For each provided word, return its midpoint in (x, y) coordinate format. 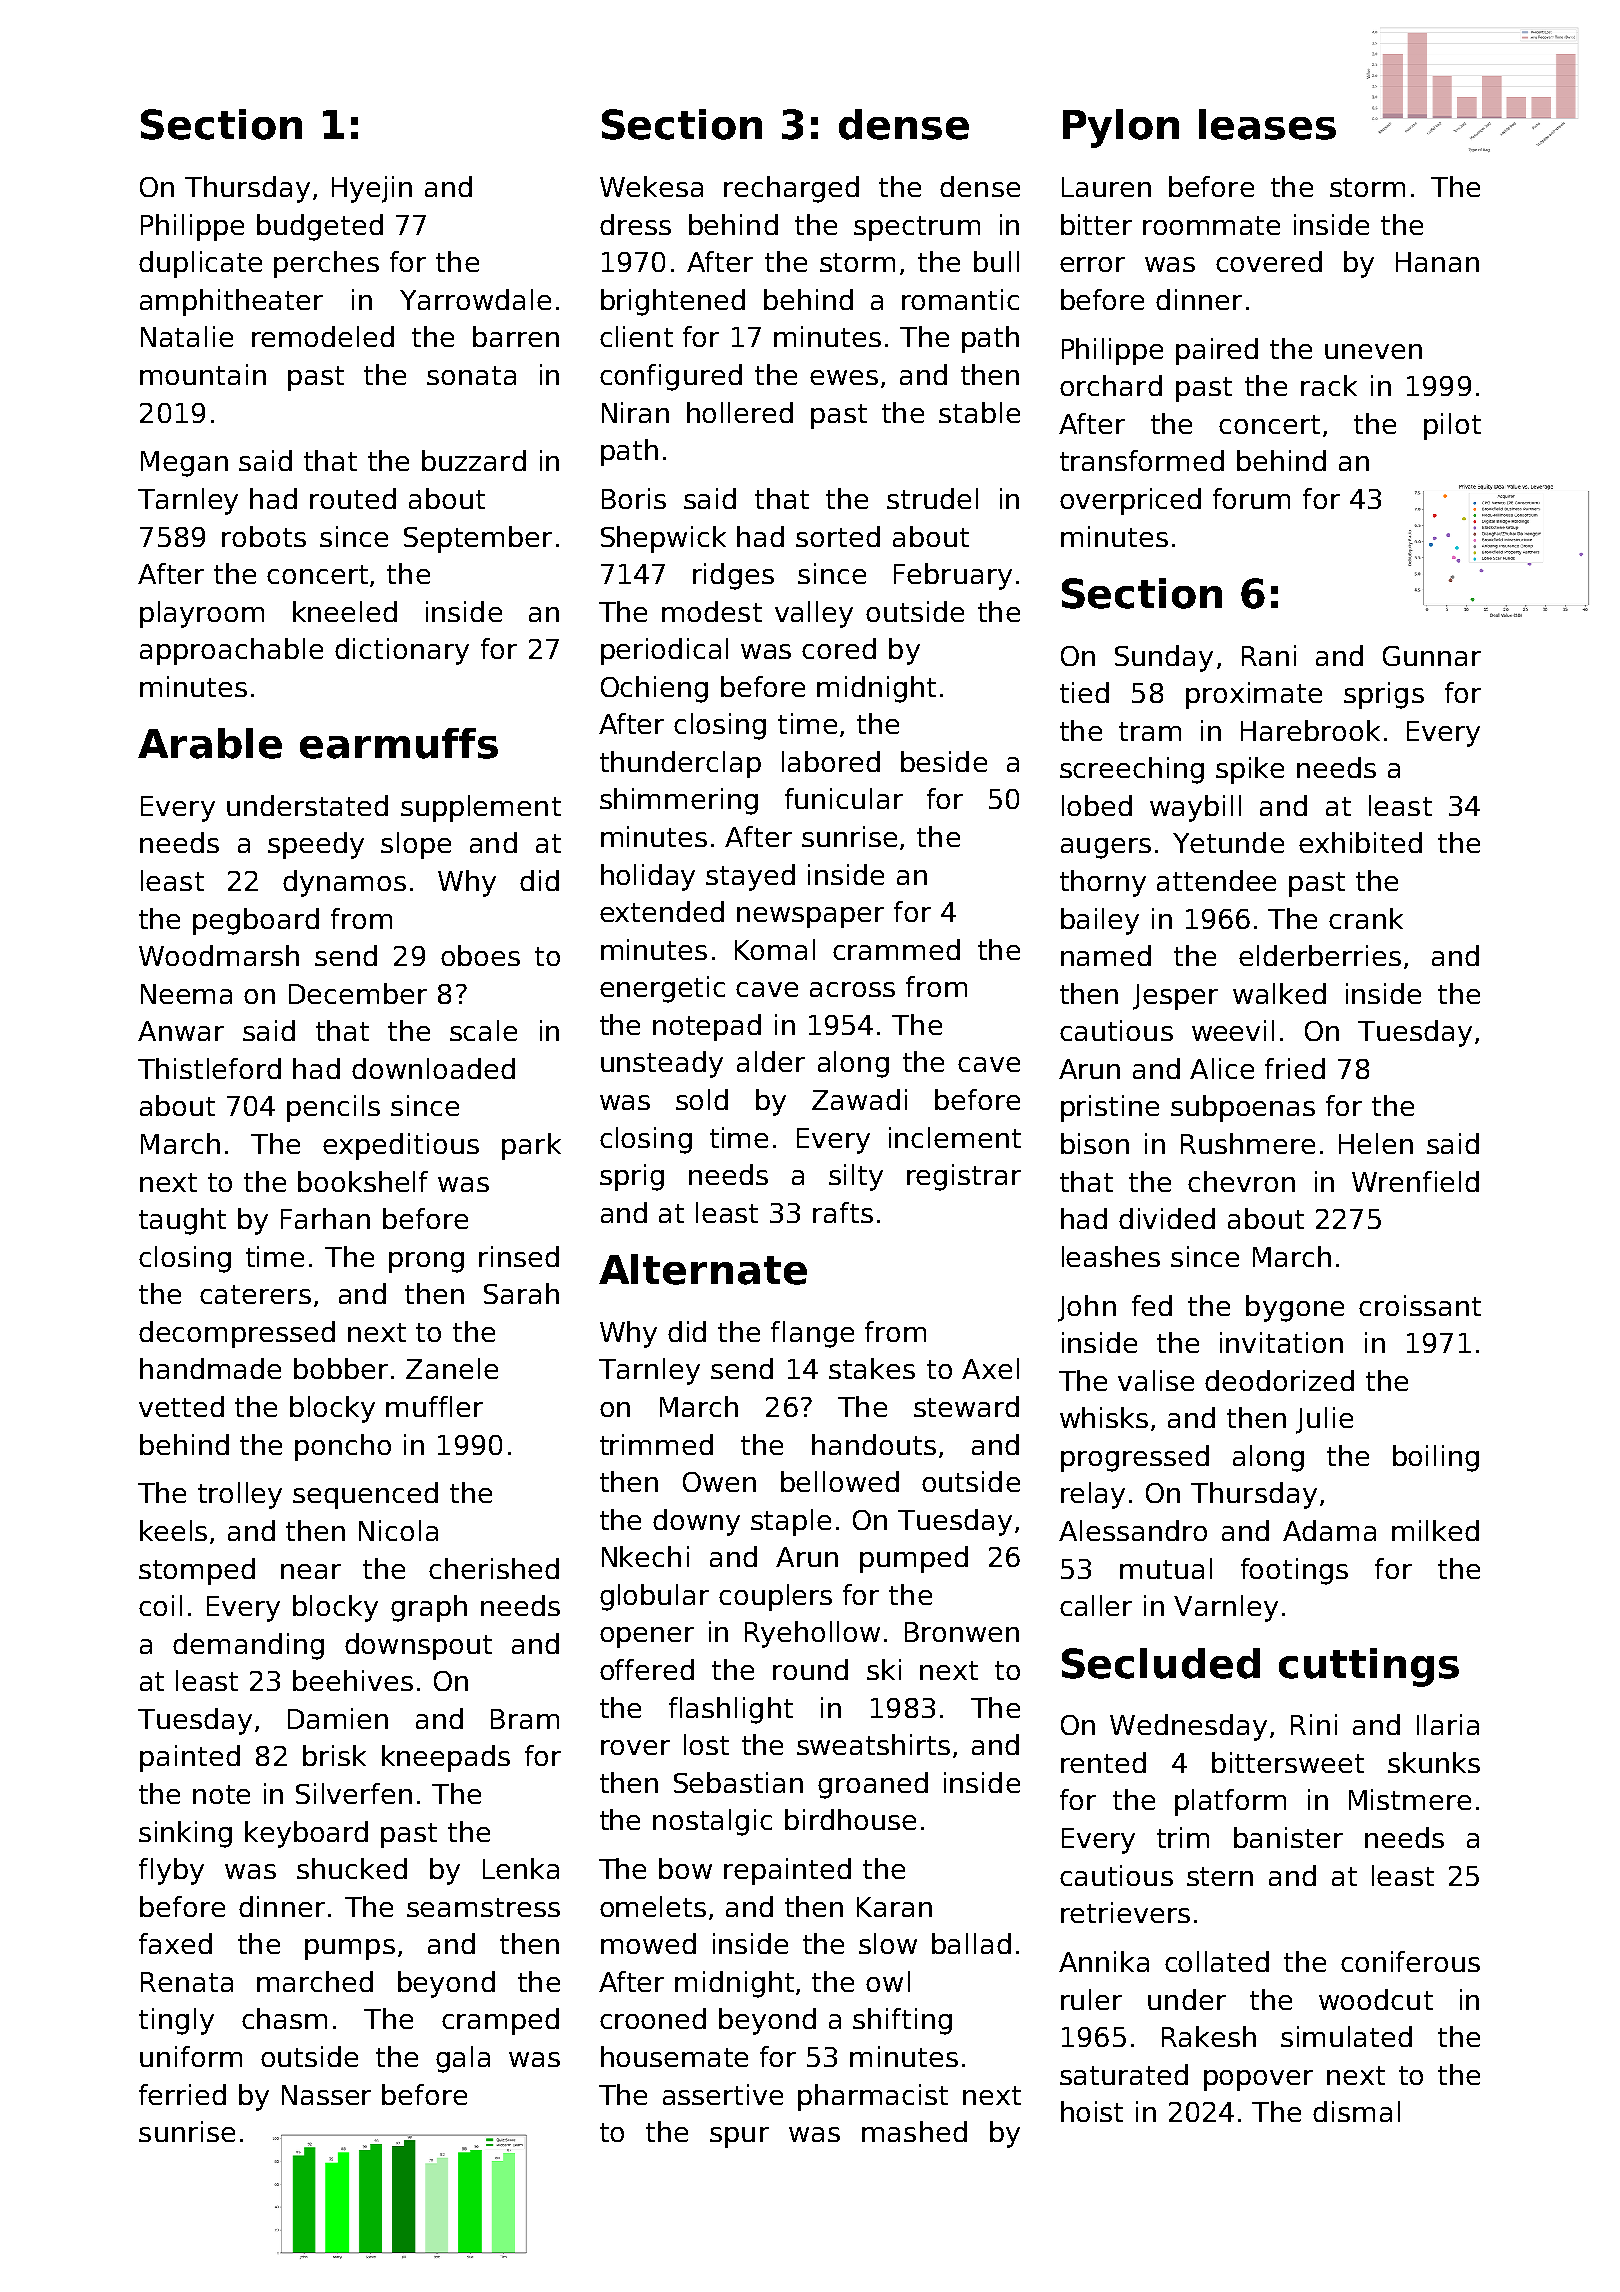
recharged (791, 189)
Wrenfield (1415, 1181)
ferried (182, 2094)
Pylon (1121, 128)
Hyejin (372, 189)
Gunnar (1432, 656)
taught (182, 1221)
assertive (723, 2094)
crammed (896, 949)
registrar (964, 1177)
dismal (1356, 2111)
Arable (210, 743)
